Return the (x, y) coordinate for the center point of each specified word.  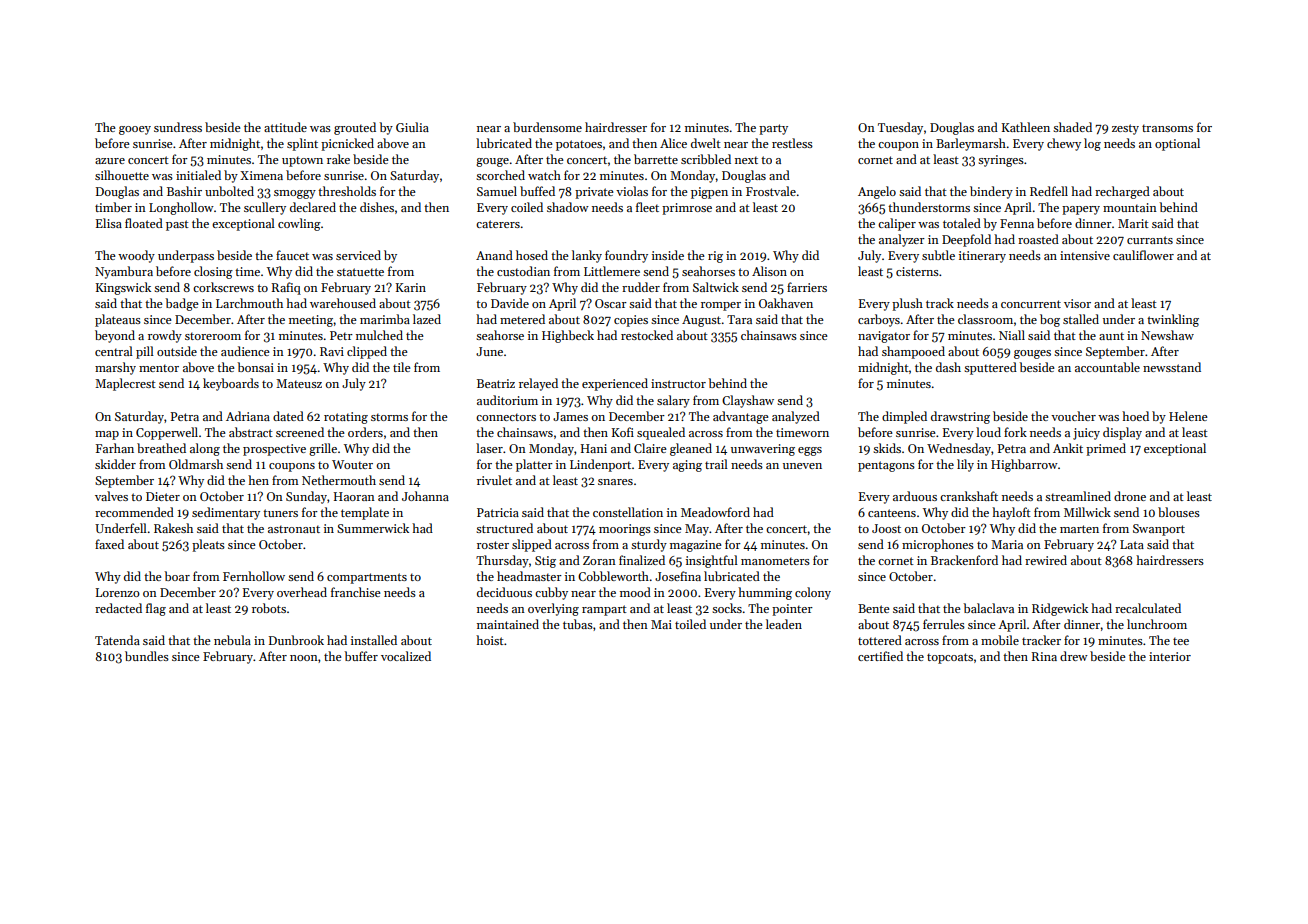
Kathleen (1026, 127)
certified (880, 656)
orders (365, 432)
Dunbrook (296, 640)
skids (887, 448)
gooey (135, 130)
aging (687, 466)
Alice (673, 143)
